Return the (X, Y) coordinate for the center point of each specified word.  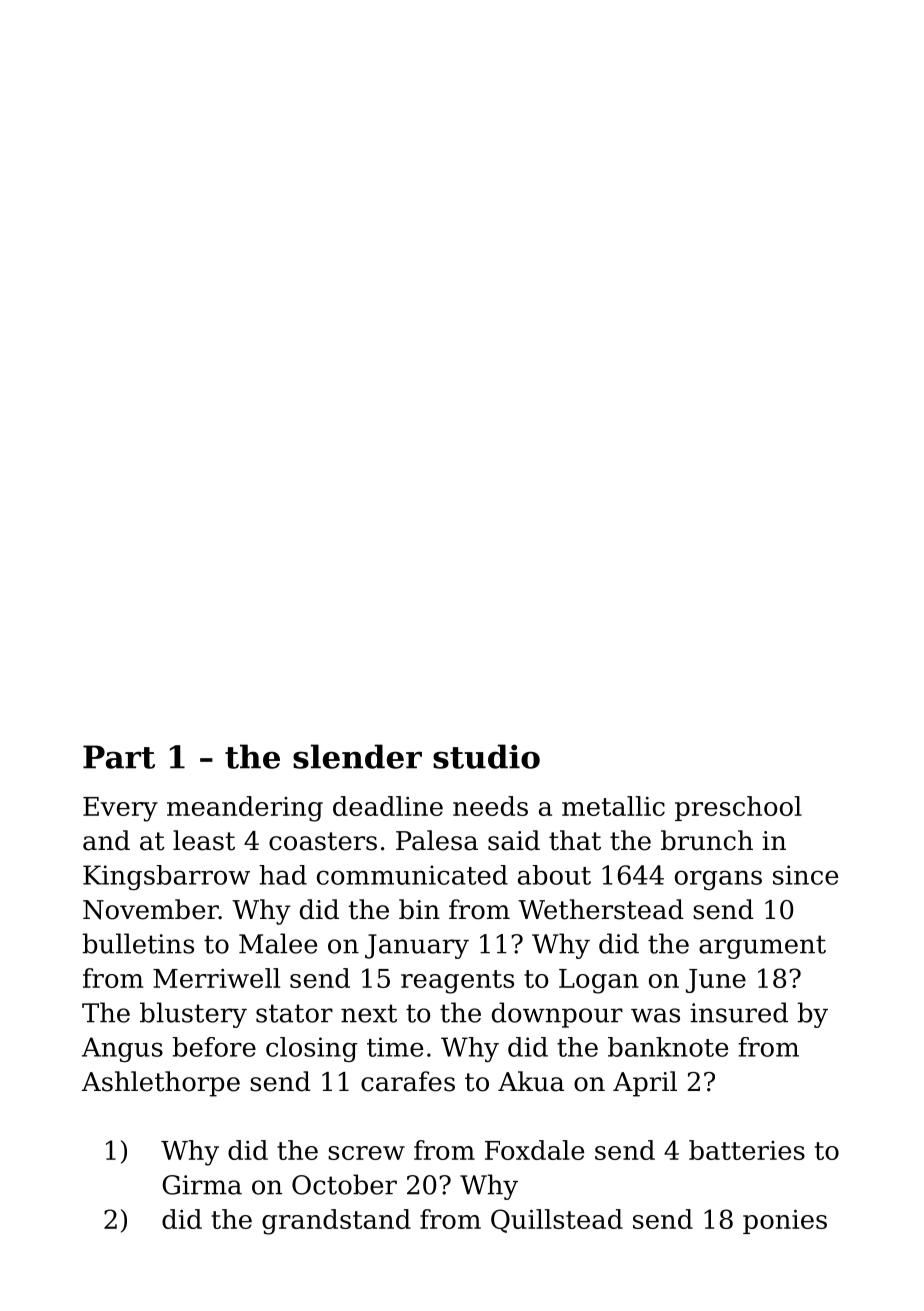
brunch (707, 840)
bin (419, 909)
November (151, 909)
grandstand (336, 1222)
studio (486, 756)
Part (119, 757)
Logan (599, 981)
